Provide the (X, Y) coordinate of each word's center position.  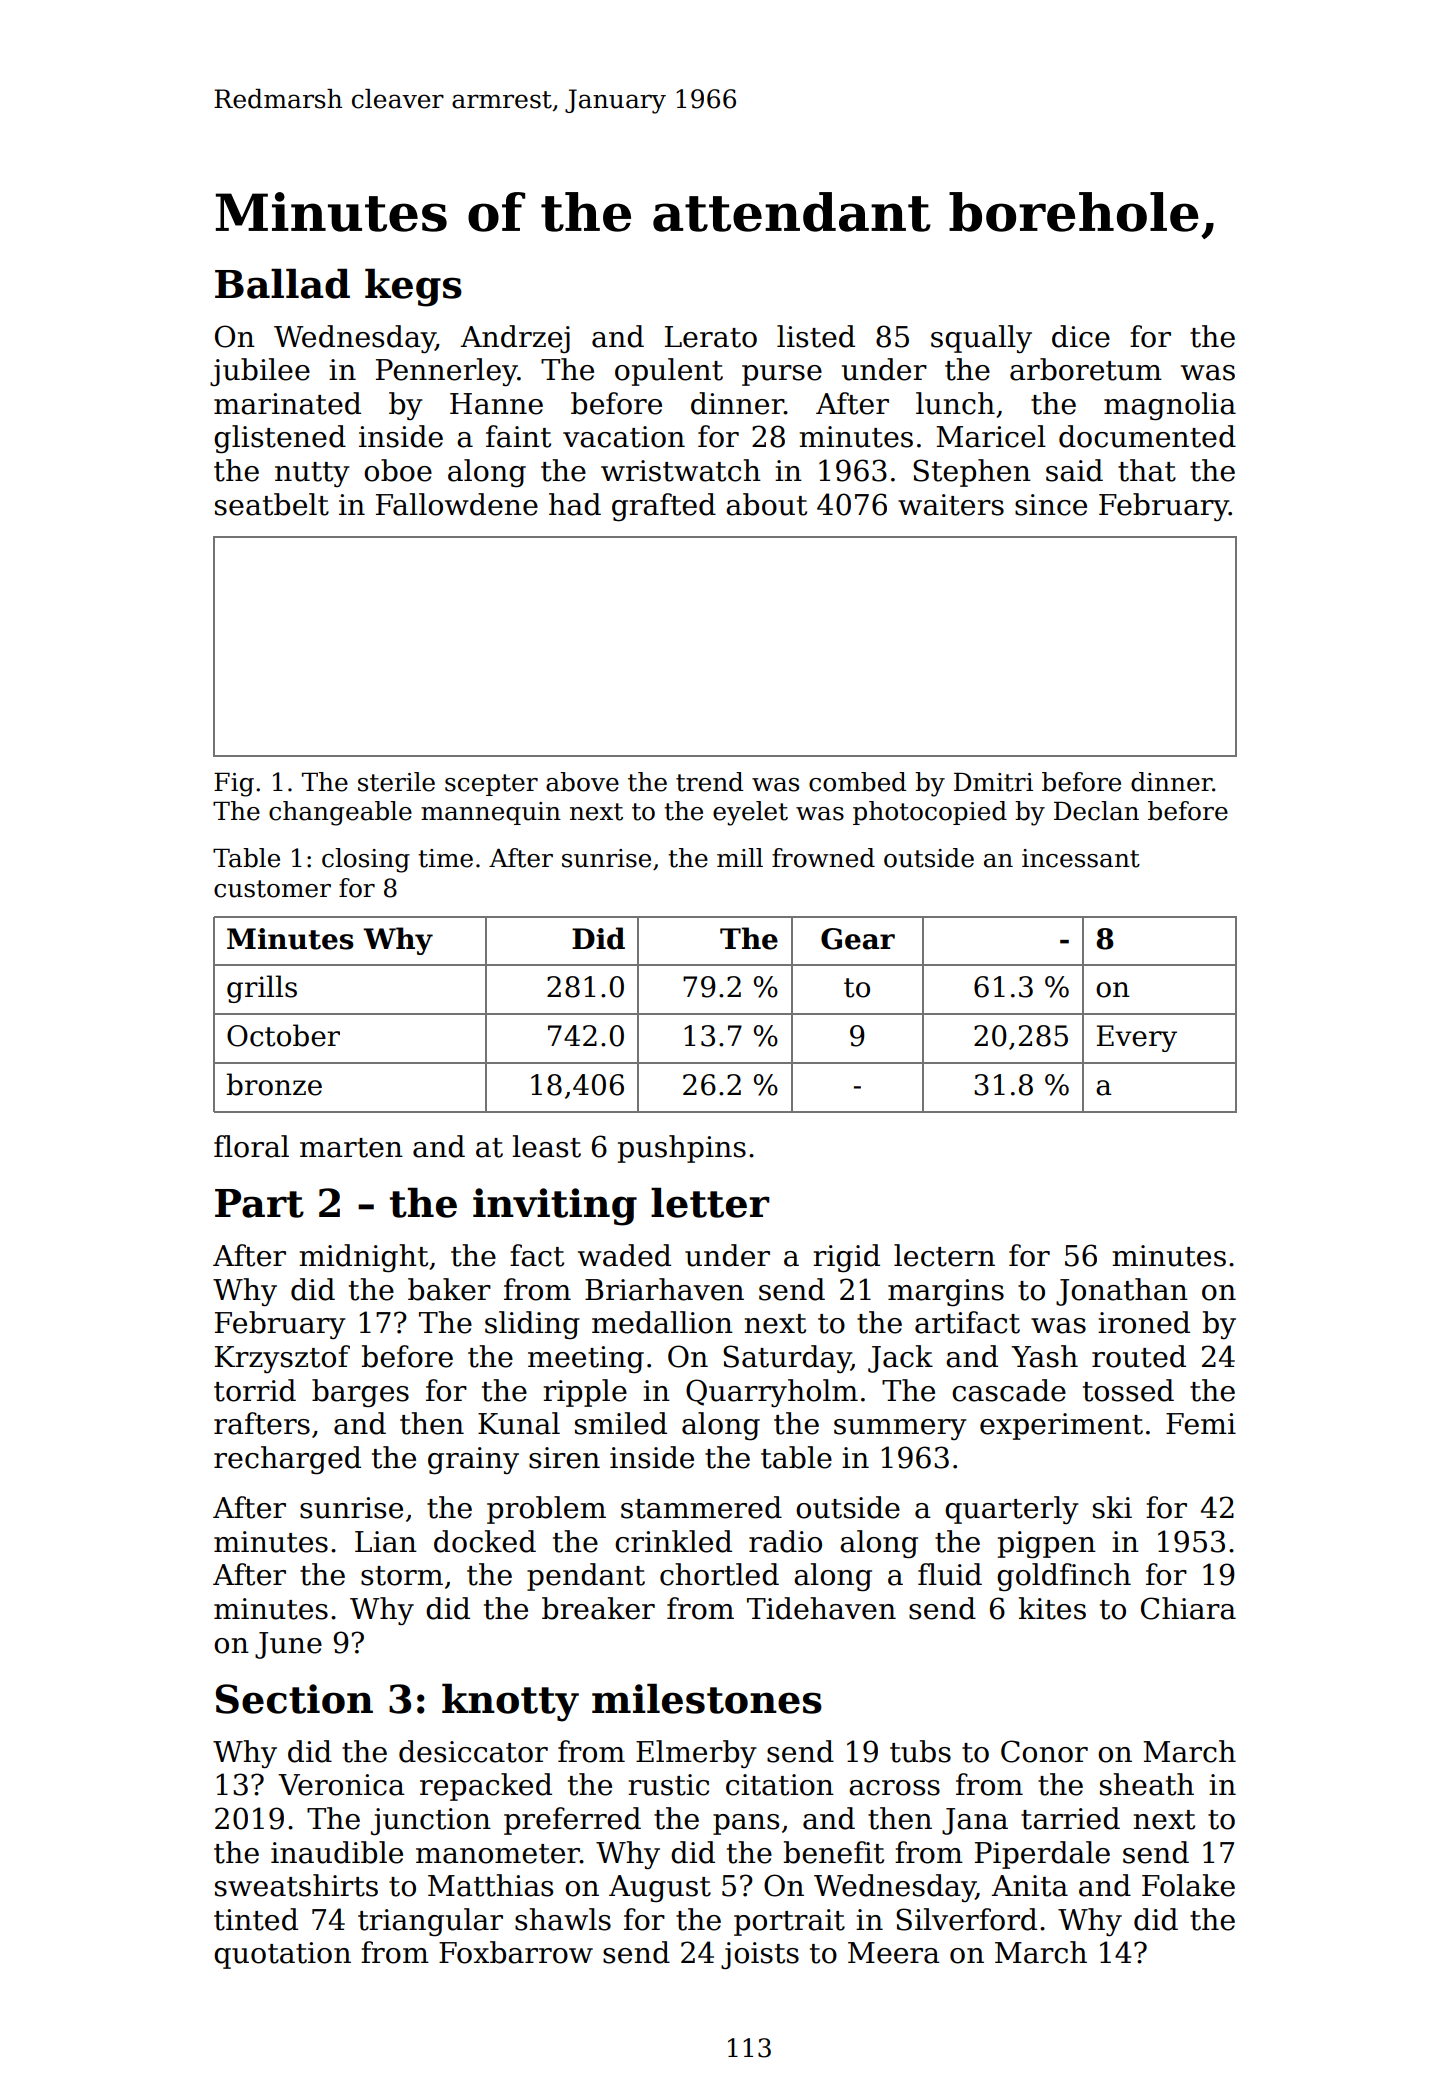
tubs (920, 1751)
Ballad (282, 283)
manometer (498, 1854)
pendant (586, 1577)
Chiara (1188, 1608)
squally (981, 339)
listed (816, 336)
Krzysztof (282, 1359)
